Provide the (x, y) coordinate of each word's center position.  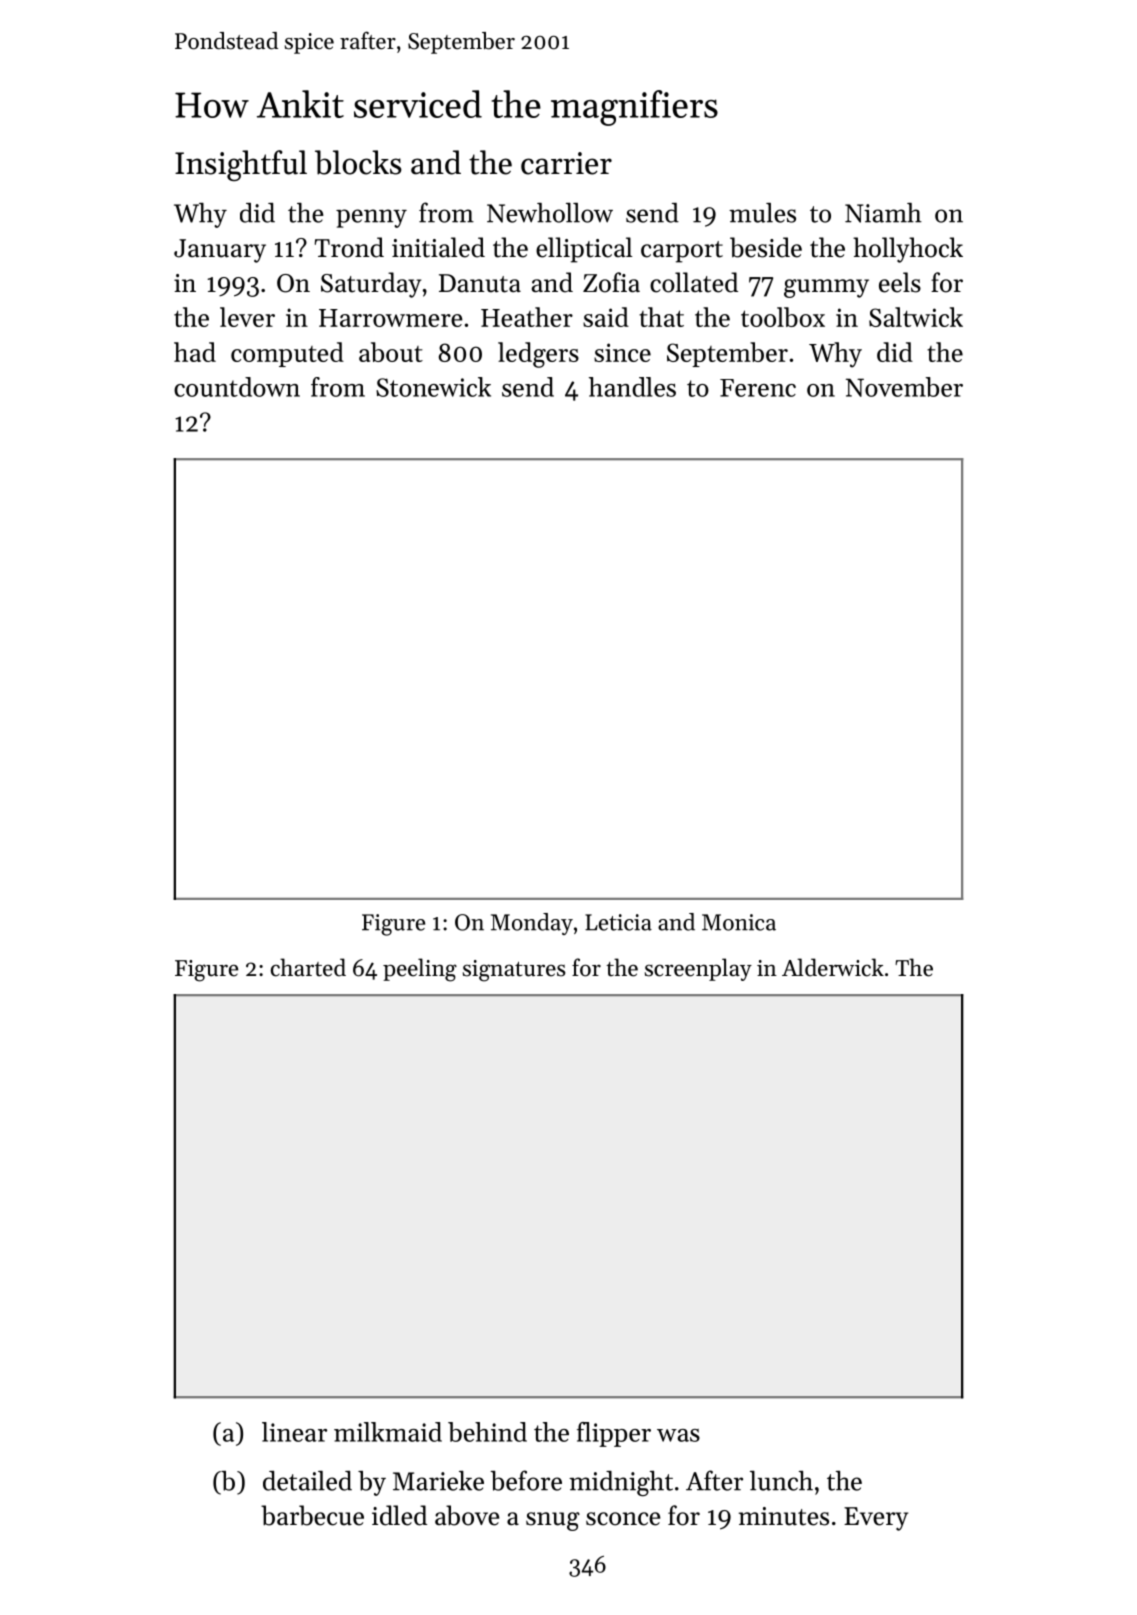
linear (294, 1432)
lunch (781, 1481)
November (904, 387)
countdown (237, 387)
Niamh (883, 213)
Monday (532, 924)
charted (308, 967)
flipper (614, 1434)
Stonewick (433, 387)
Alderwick (833, 967)
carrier (566, 163)
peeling (420, 970)
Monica (739, 922)
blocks (358, 162)
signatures (514, 971)
